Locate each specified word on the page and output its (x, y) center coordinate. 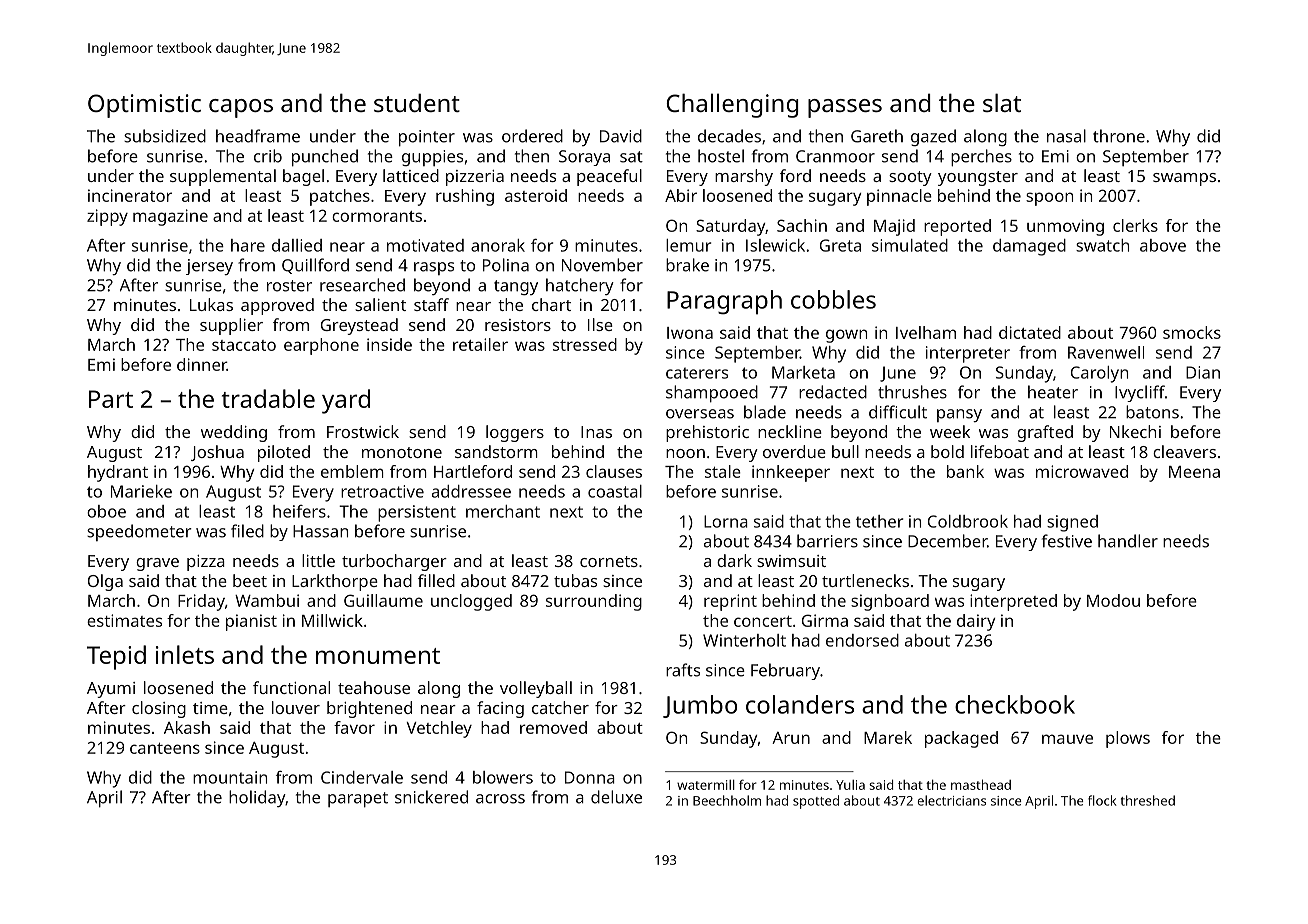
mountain (230, 777)
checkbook (1015, 704)
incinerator (130, 195)
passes (845, 108)
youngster (978, 178)
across (500, 799)
